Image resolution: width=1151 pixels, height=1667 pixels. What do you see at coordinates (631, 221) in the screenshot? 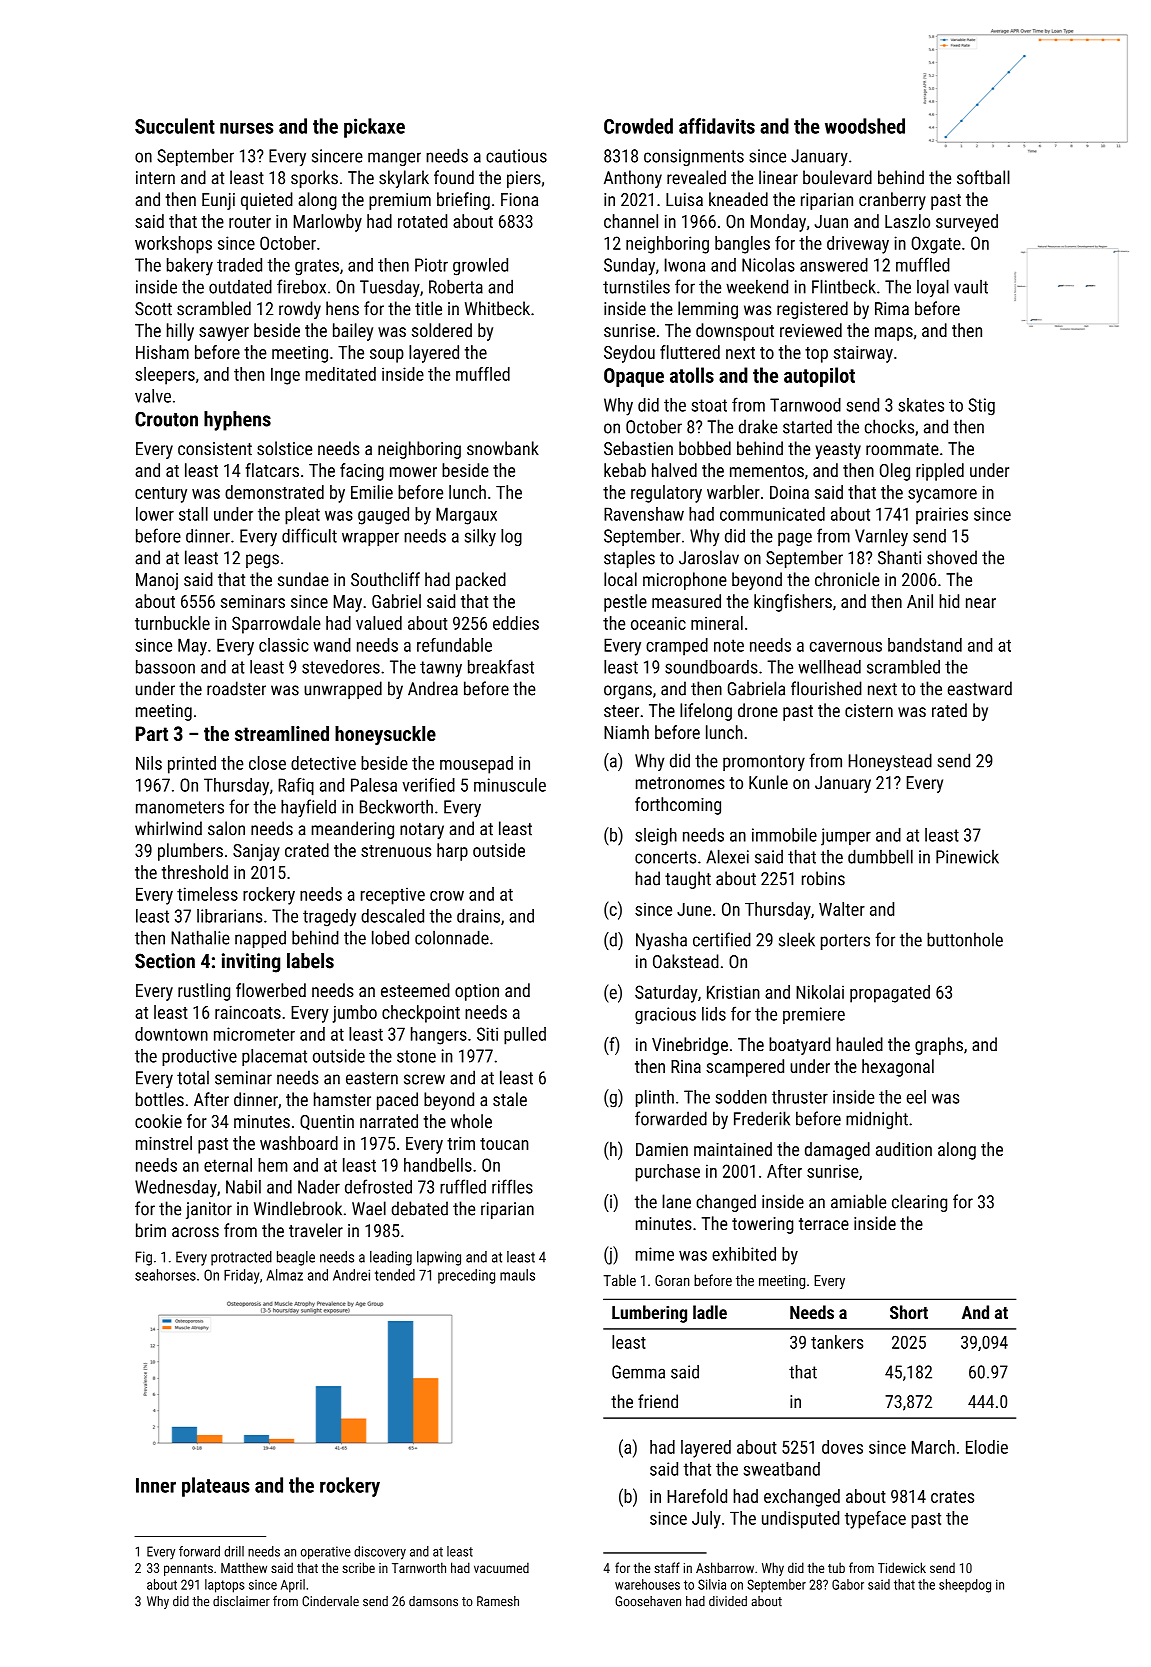
I see `channel` at bounding box center [631, 221].
